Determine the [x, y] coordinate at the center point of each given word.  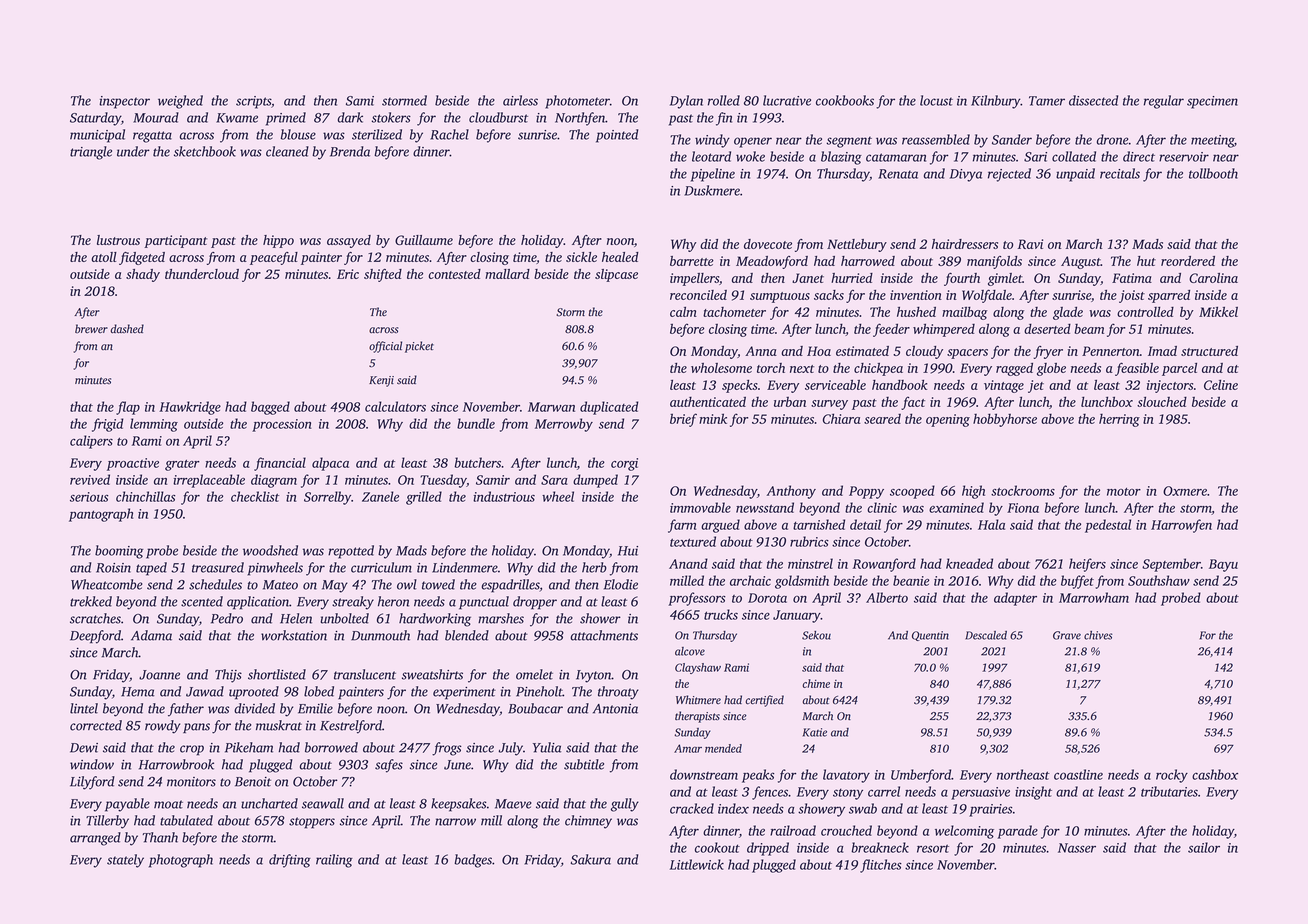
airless [520, 100]
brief [683, 420]
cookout [717, 847]
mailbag [964, 313]
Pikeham [249, 747]
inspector [124, 102]
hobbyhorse [1005, 420]
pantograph [101, 515]
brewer [91, 329]
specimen [1212, 102]
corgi [624, 464]
